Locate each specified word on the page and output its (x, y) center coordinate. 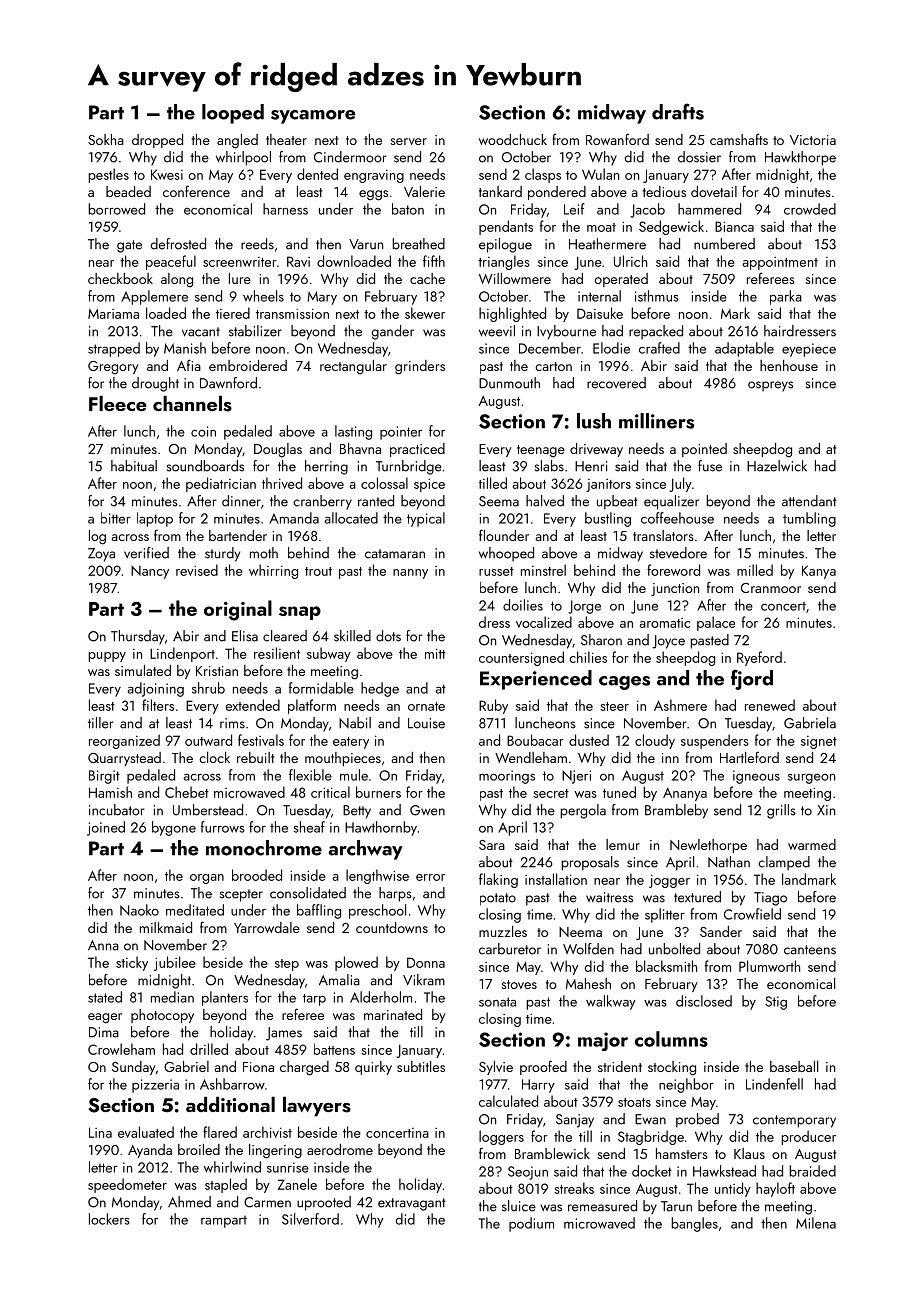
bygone (174, 828)
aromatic (664, 623)
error (430, 877)
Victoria (813, 140)
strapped (114, 349)
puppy (107, 657)
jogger (669, 881)
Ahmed (189, 1202)
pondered (557, 193)
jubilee (175, 963)
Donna (426, 962)
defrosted (178, 244)
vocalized (544, 622)
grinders (420, 367)
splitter (665, 915)
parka (786, 297)
